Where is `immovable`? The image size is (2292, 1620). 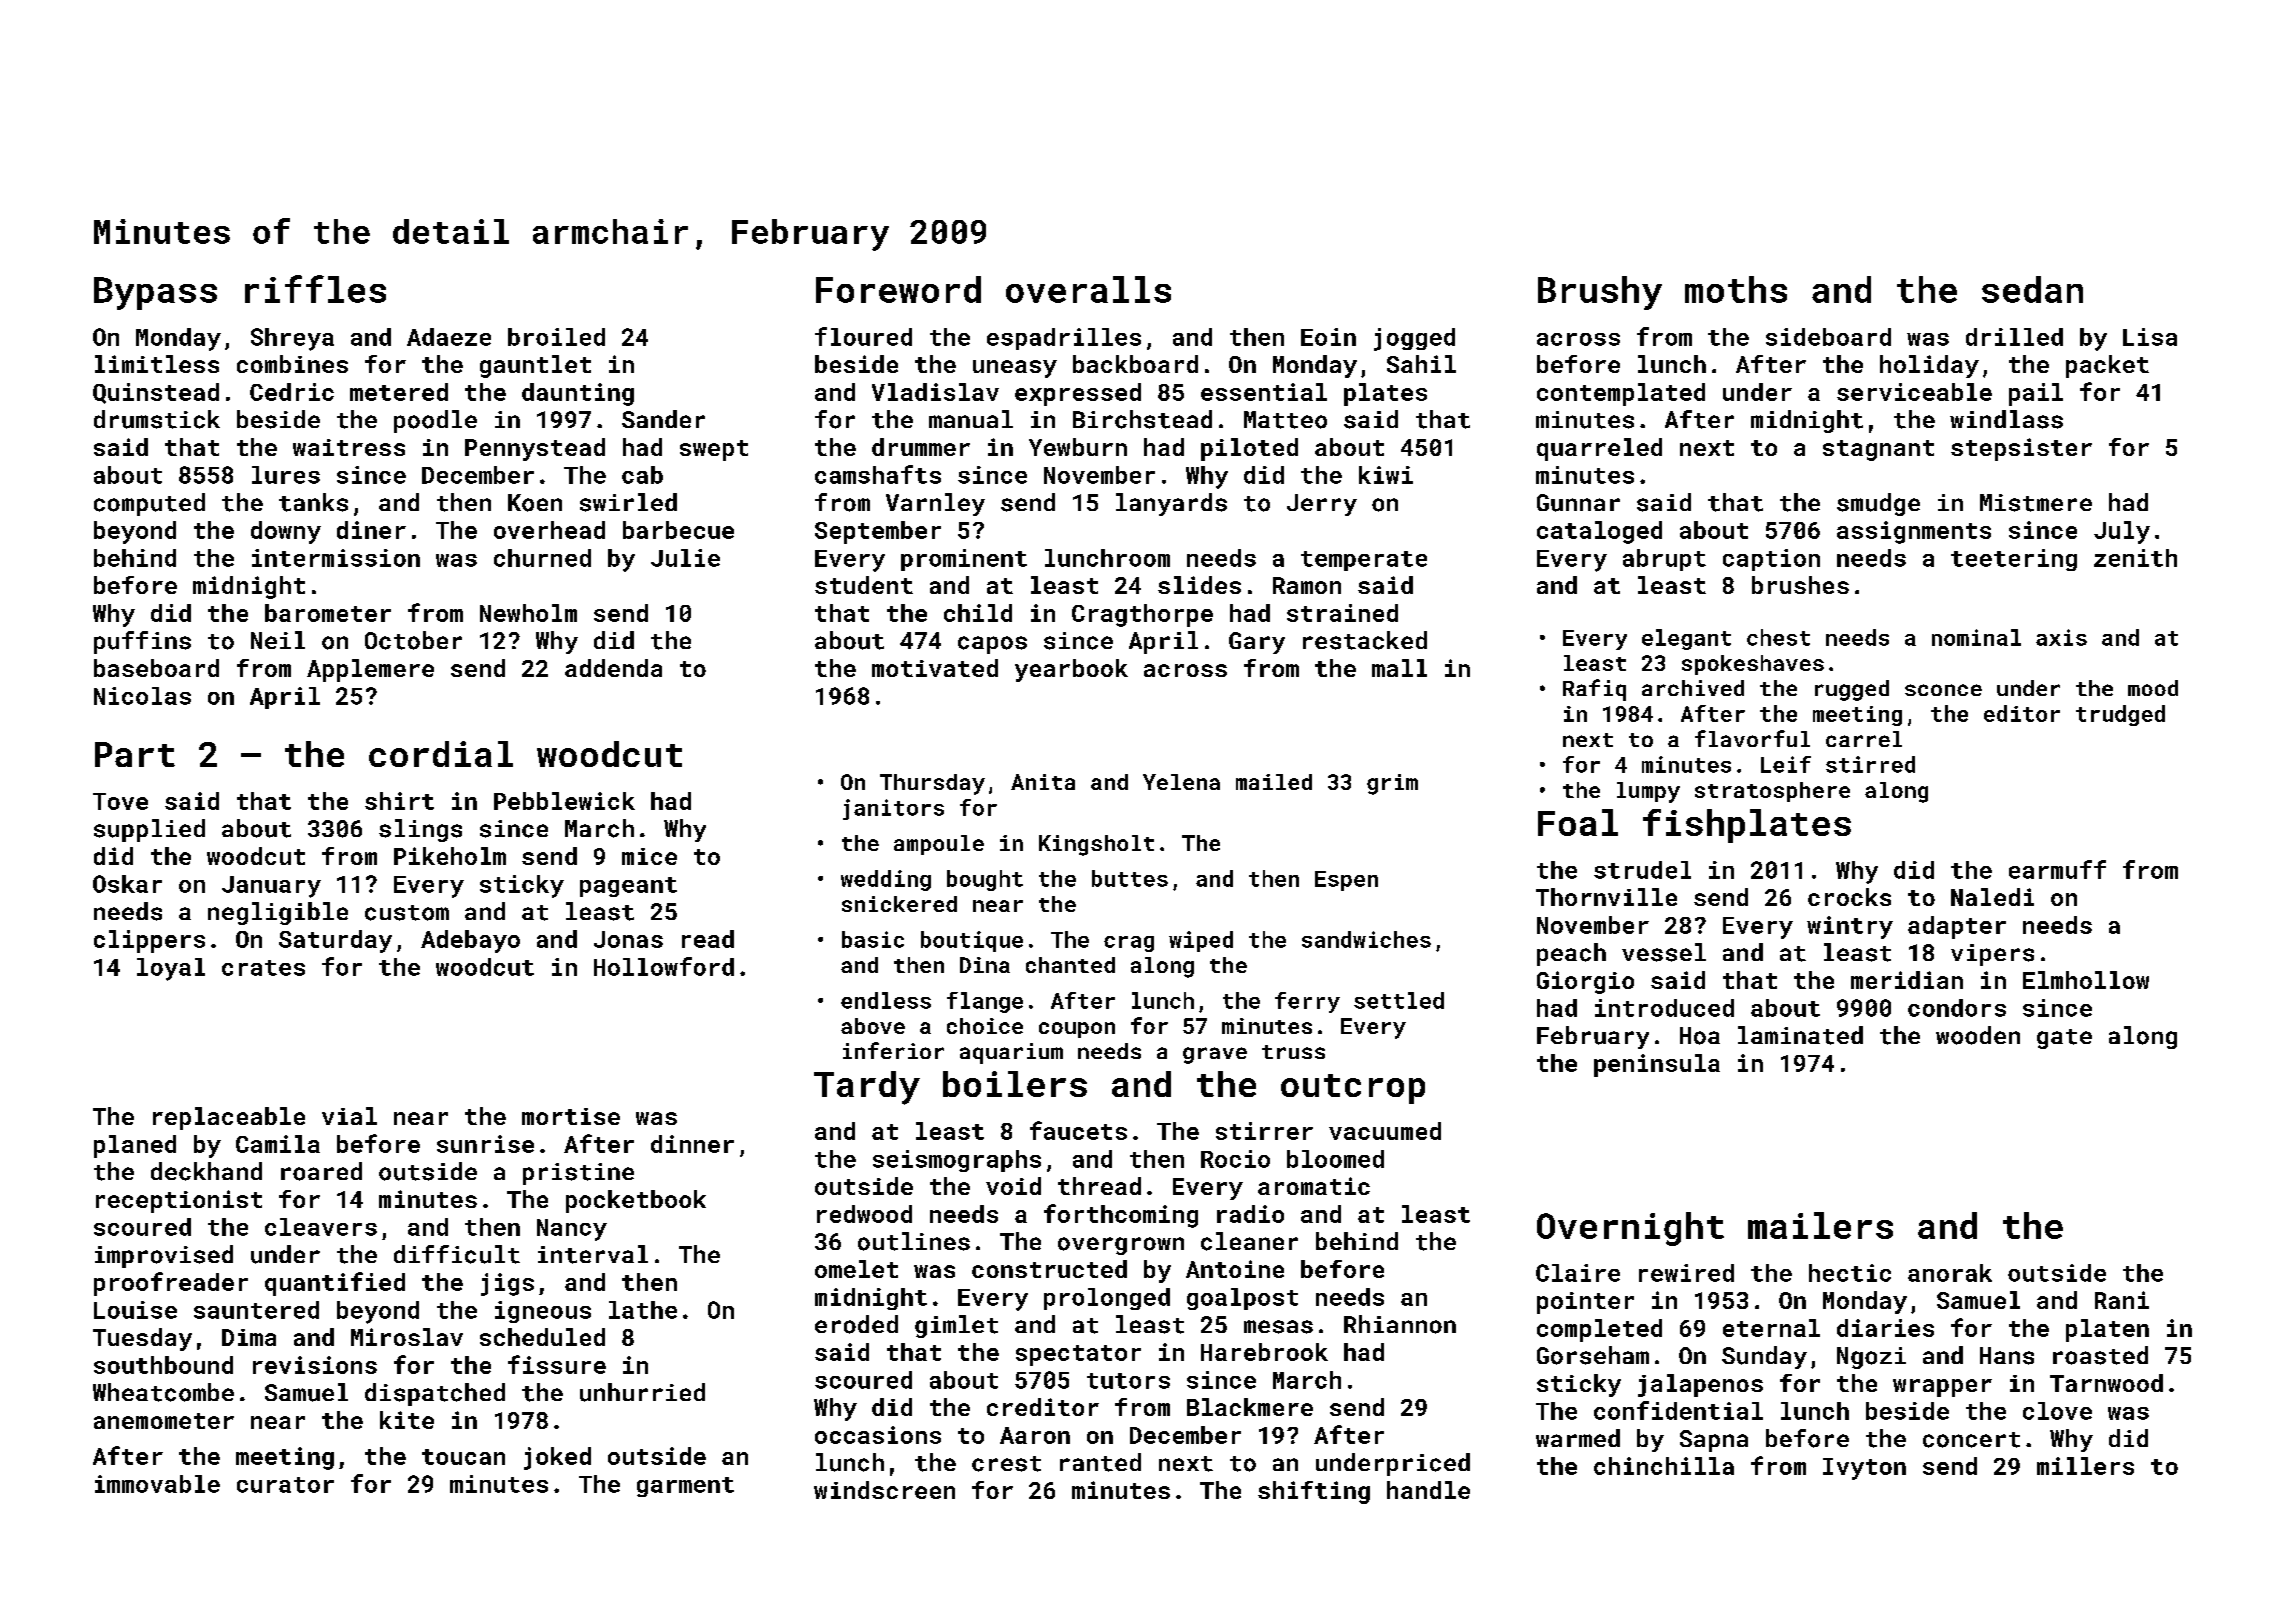
immovable is located at coordinates (157, 1484).
